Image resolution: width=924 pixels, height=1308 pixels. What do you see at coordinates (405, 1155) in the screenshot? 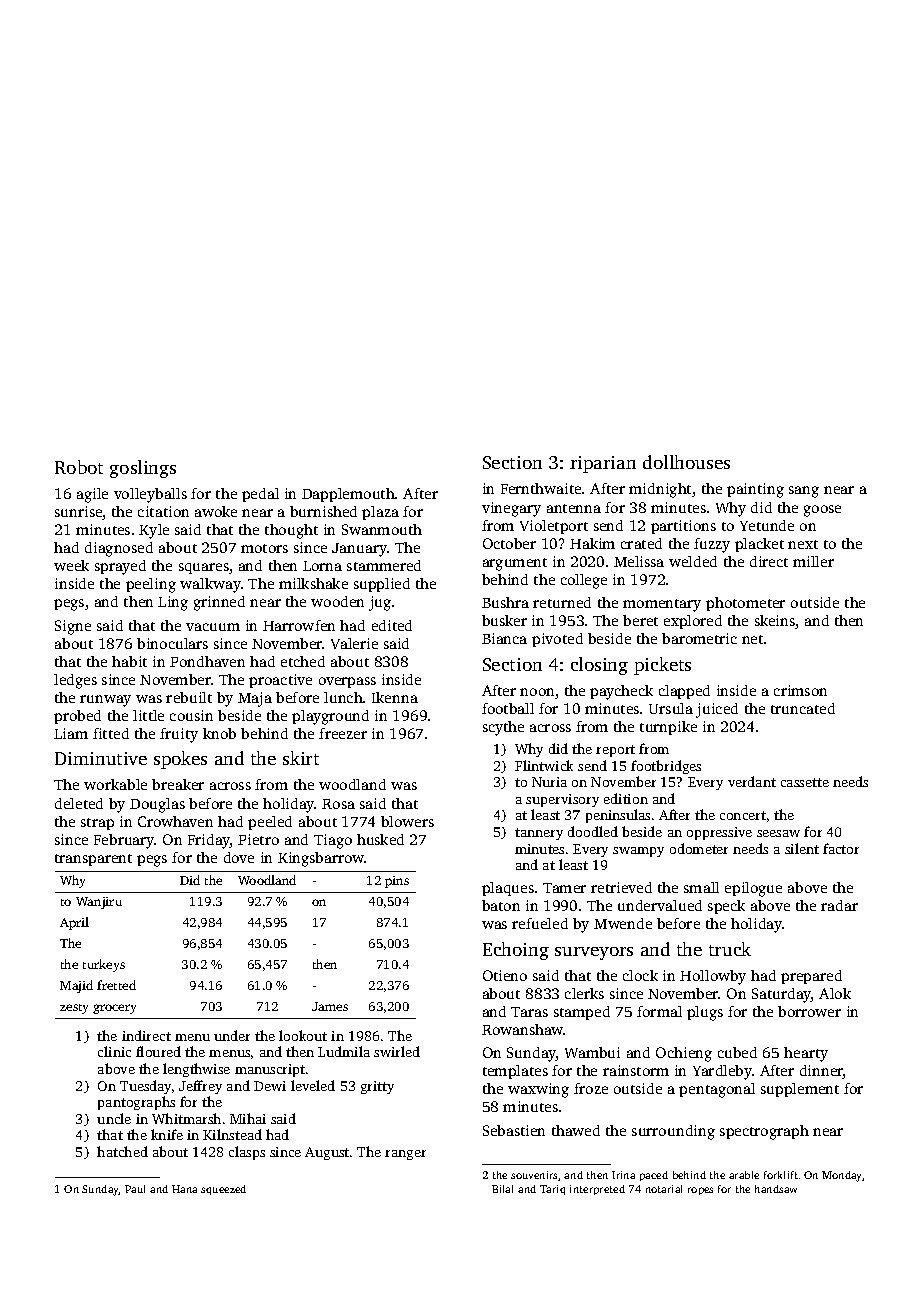
I see `ranger` at bounding box center [405, 1155].
